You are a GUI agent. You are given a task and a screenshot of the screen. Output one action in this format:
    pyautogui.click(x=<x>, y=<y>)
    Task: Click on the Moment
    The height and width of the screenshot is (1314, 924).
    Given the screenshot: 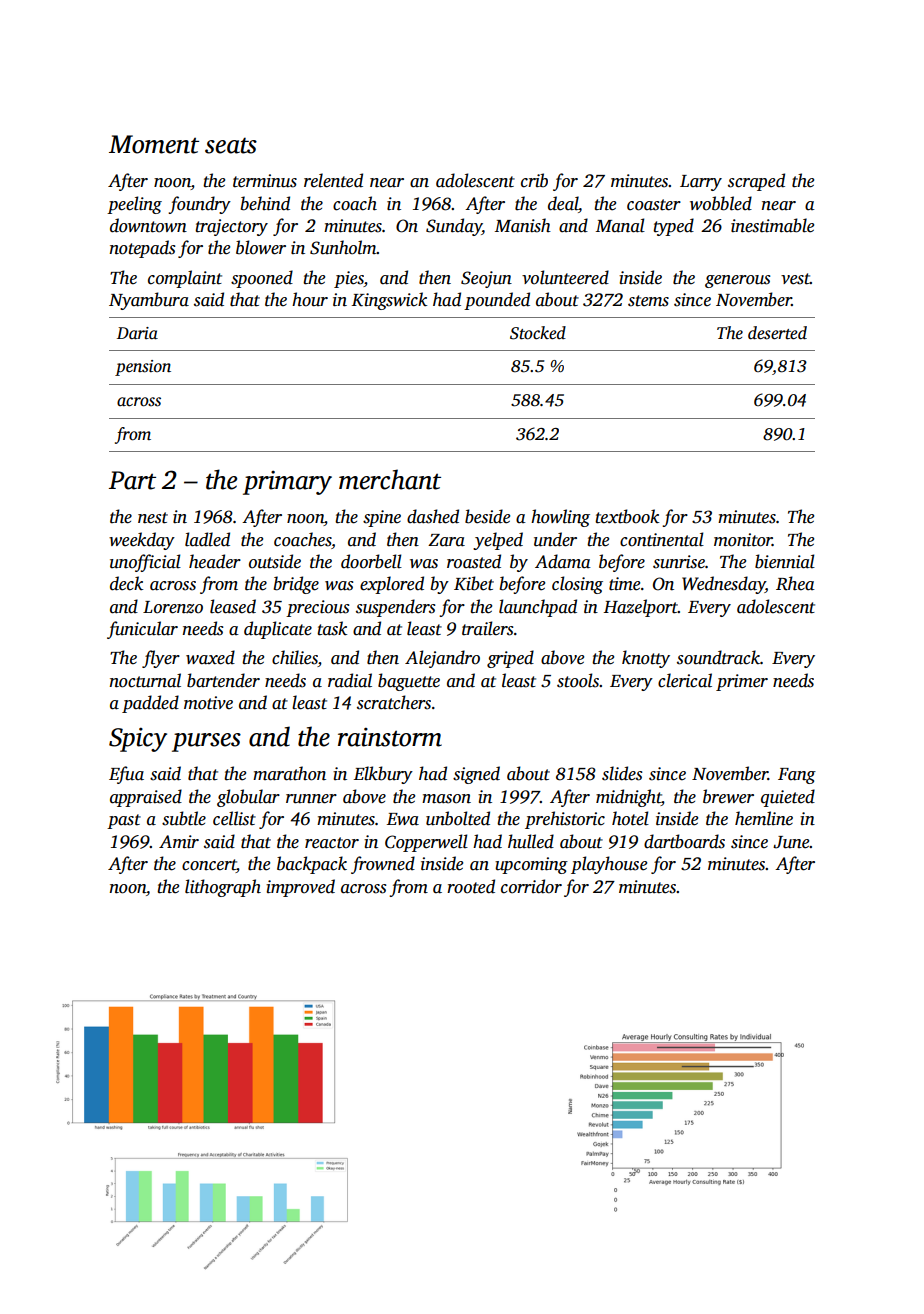 What is the action you would take?
    pyautogui.click(x=154, y=144)
